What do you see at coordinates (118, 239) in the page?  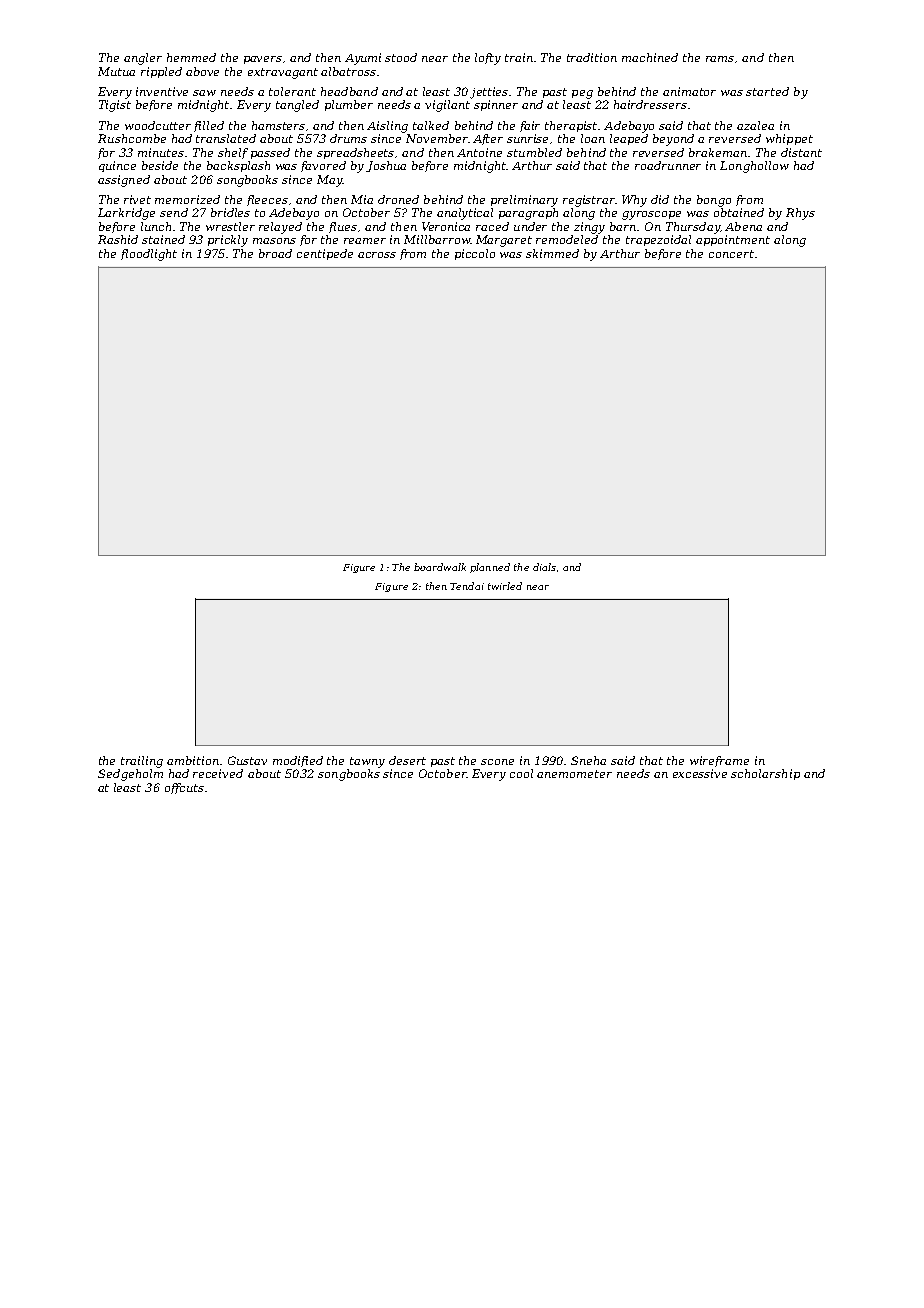 I see `Rashid` at bounding box center [118, 239].
